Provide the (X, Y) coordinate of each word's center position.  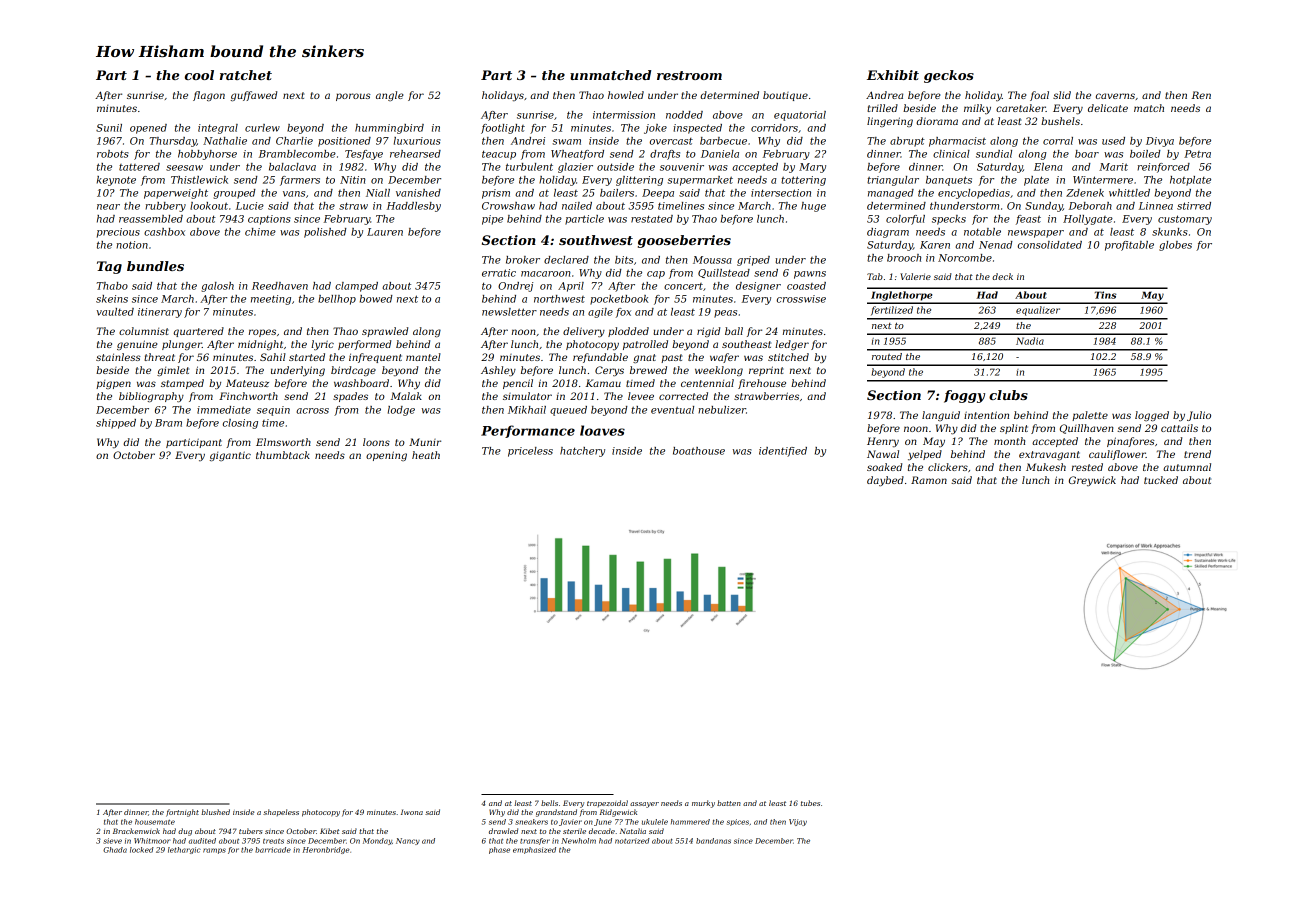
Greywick (1092, 481)
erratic (499, 273)
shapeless (281, 812)
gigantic (230, 456)
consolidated (1050, 245)
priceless (530, 452)
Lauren (385, 232)
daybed (885, 481)
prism (496, 194)
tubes (810, 803)
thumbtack (283, 455)
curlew (262, 128)
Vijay (798, 822)
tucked (1161, 480)
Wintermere (1103, 180)
